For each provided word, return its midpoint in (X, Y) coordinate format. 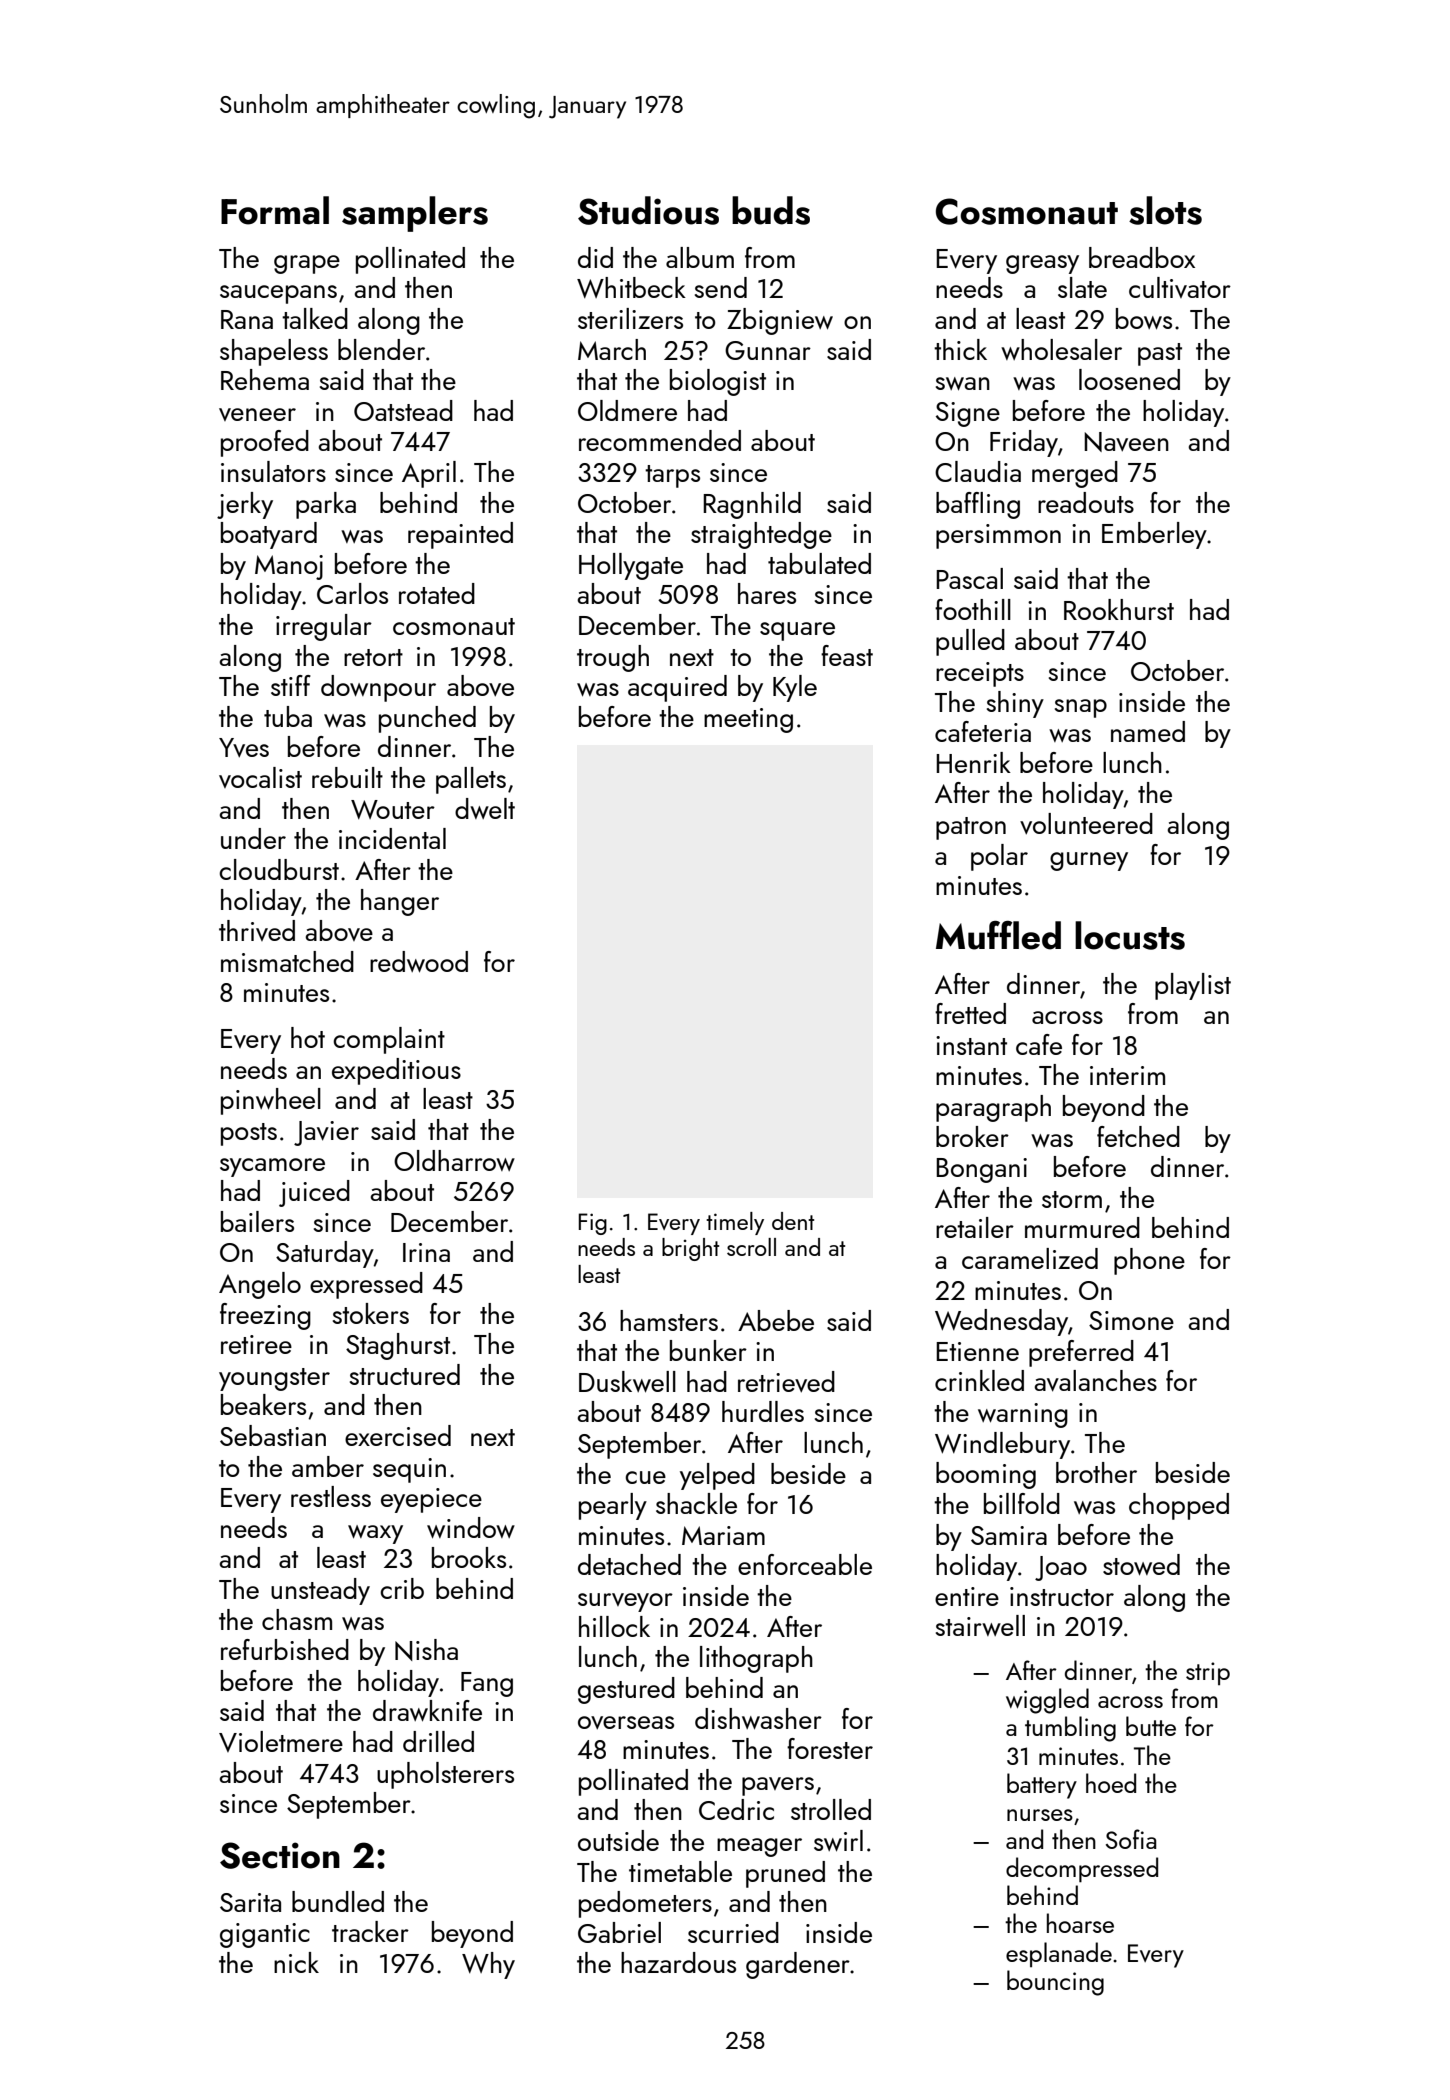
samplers (415, 214)
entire (967, 1596)
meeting (748, 720)
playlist (1193, 986)
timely (735, 1223)
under (253, 838)
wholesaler (1061, 349)
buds (771, 210)
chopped (1179, 1506)
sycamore (272, 1167)
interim (1127, 1075)
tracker (370, 1931)
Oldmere (627, 410)
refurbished (285, 1649)
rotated (437, 593)
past (1160, 354)
